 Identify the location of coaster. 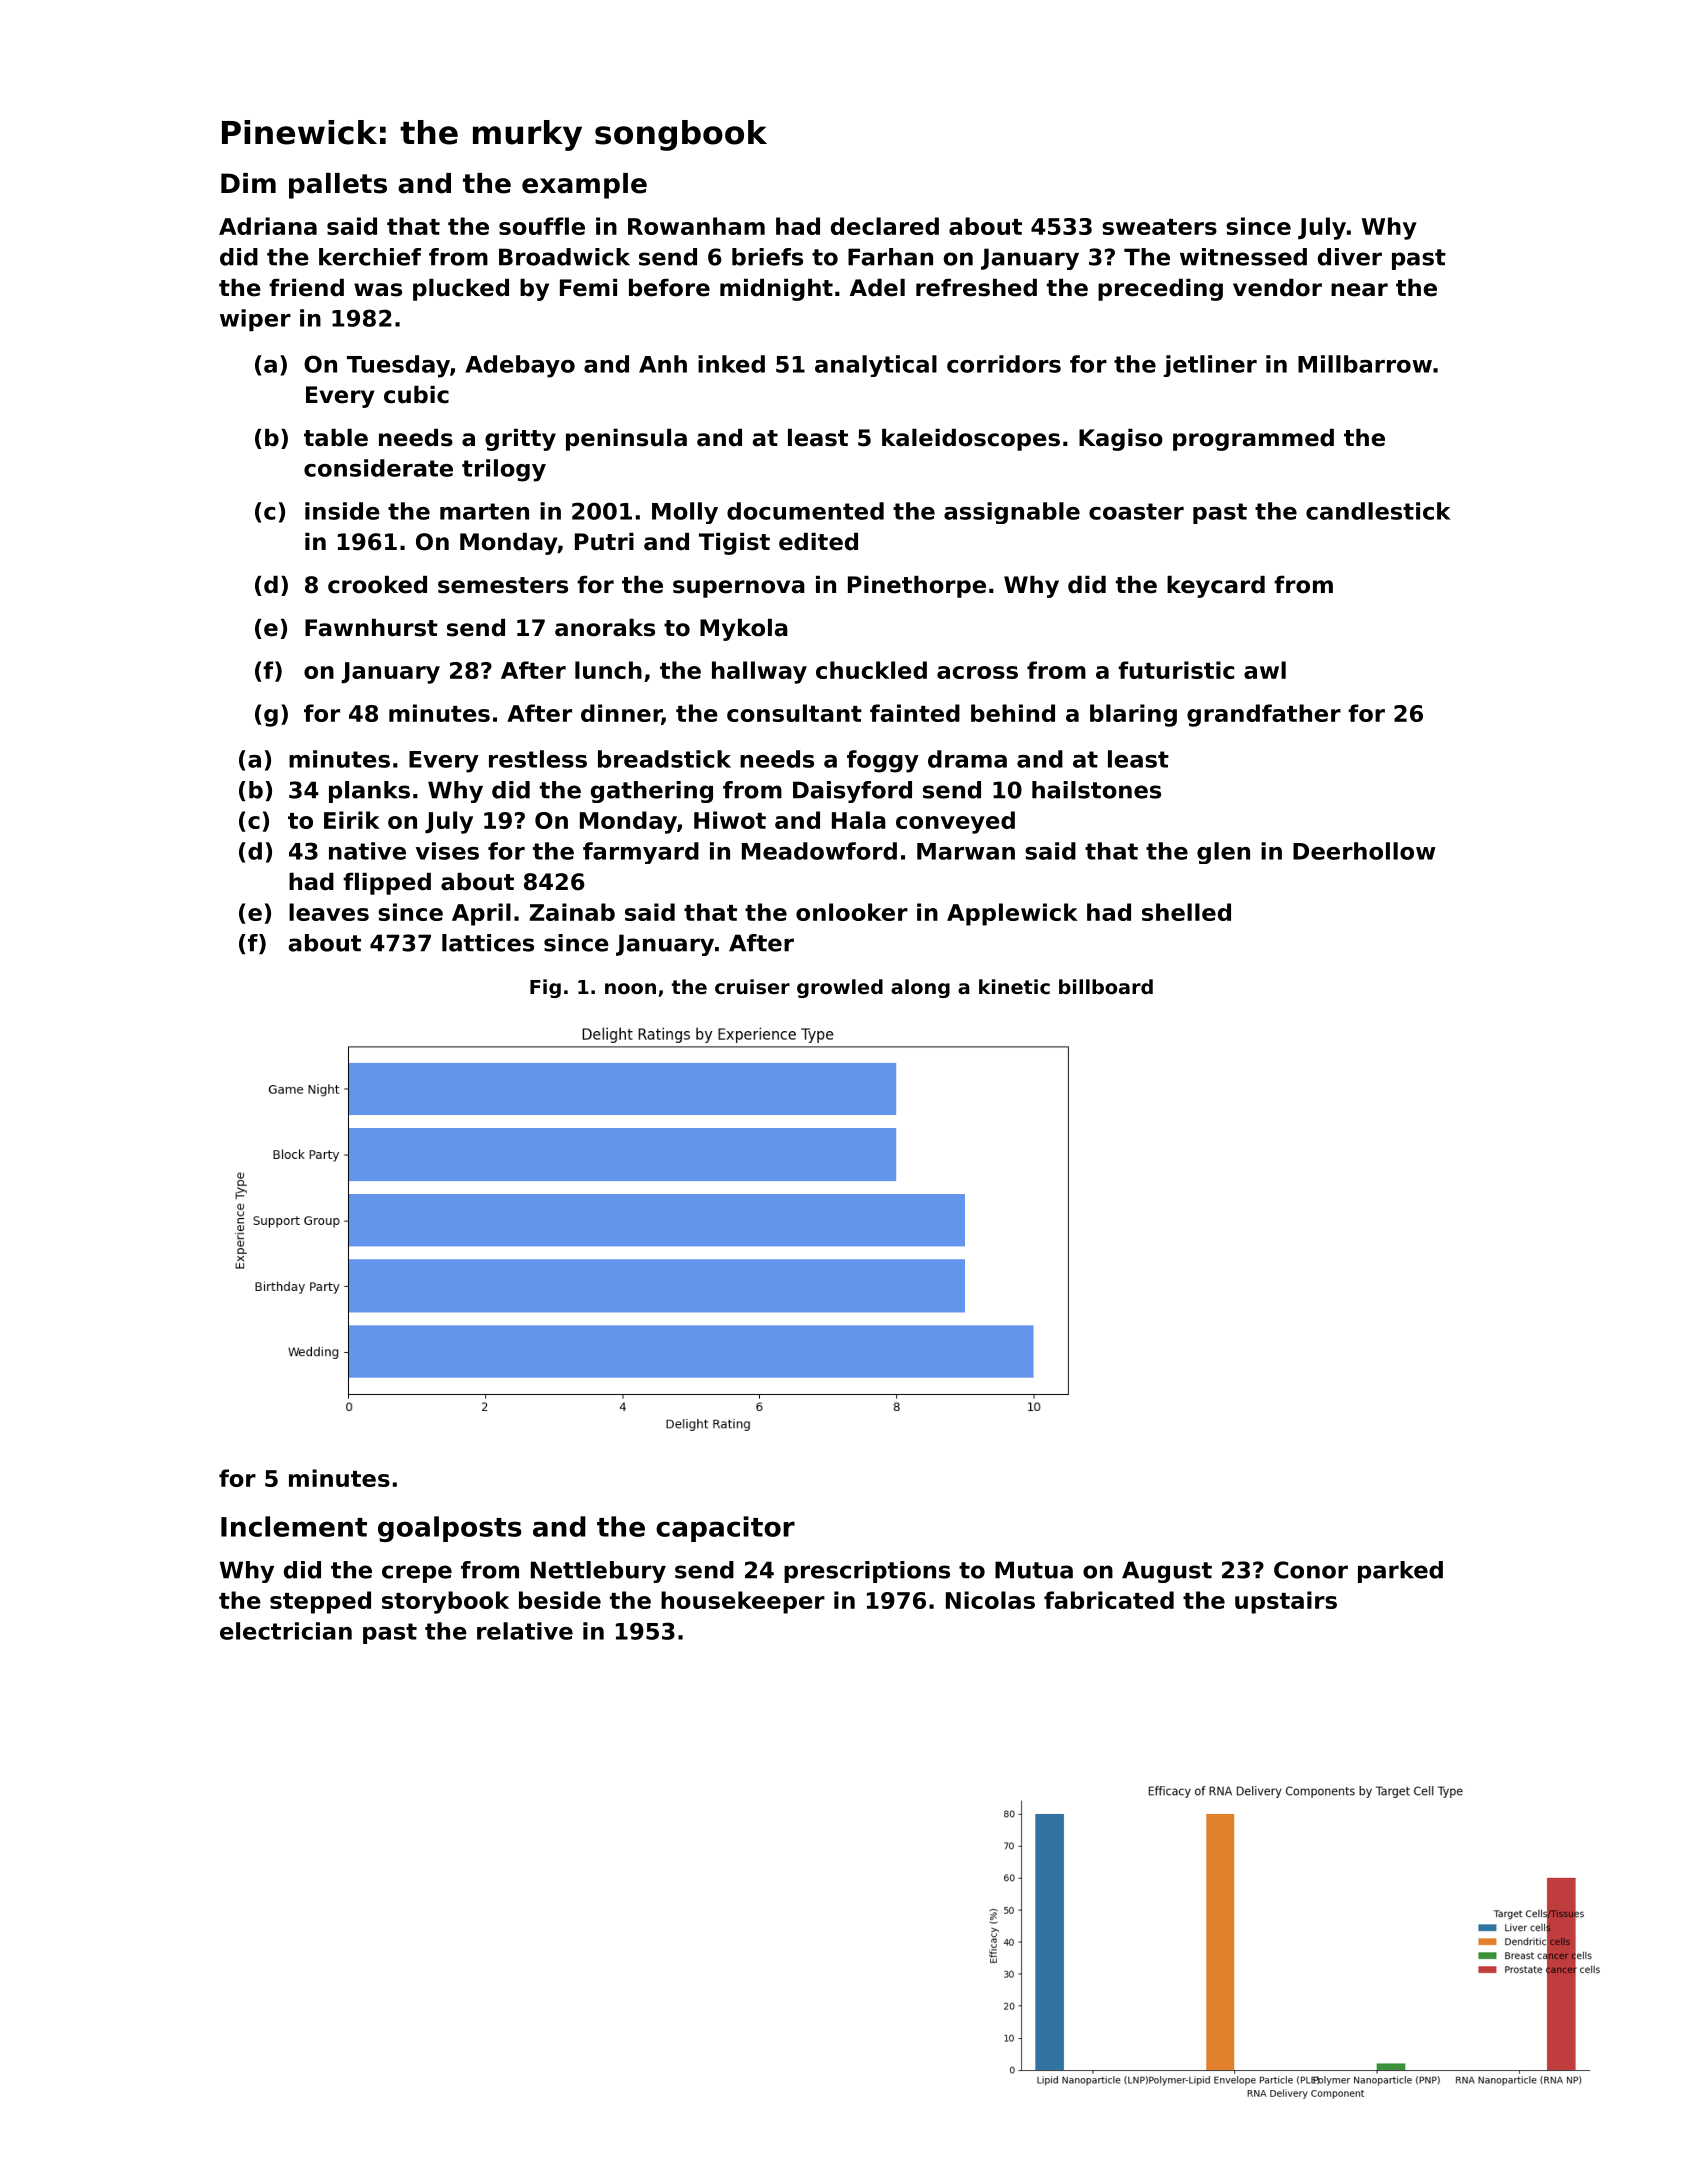
(1136, 511).
